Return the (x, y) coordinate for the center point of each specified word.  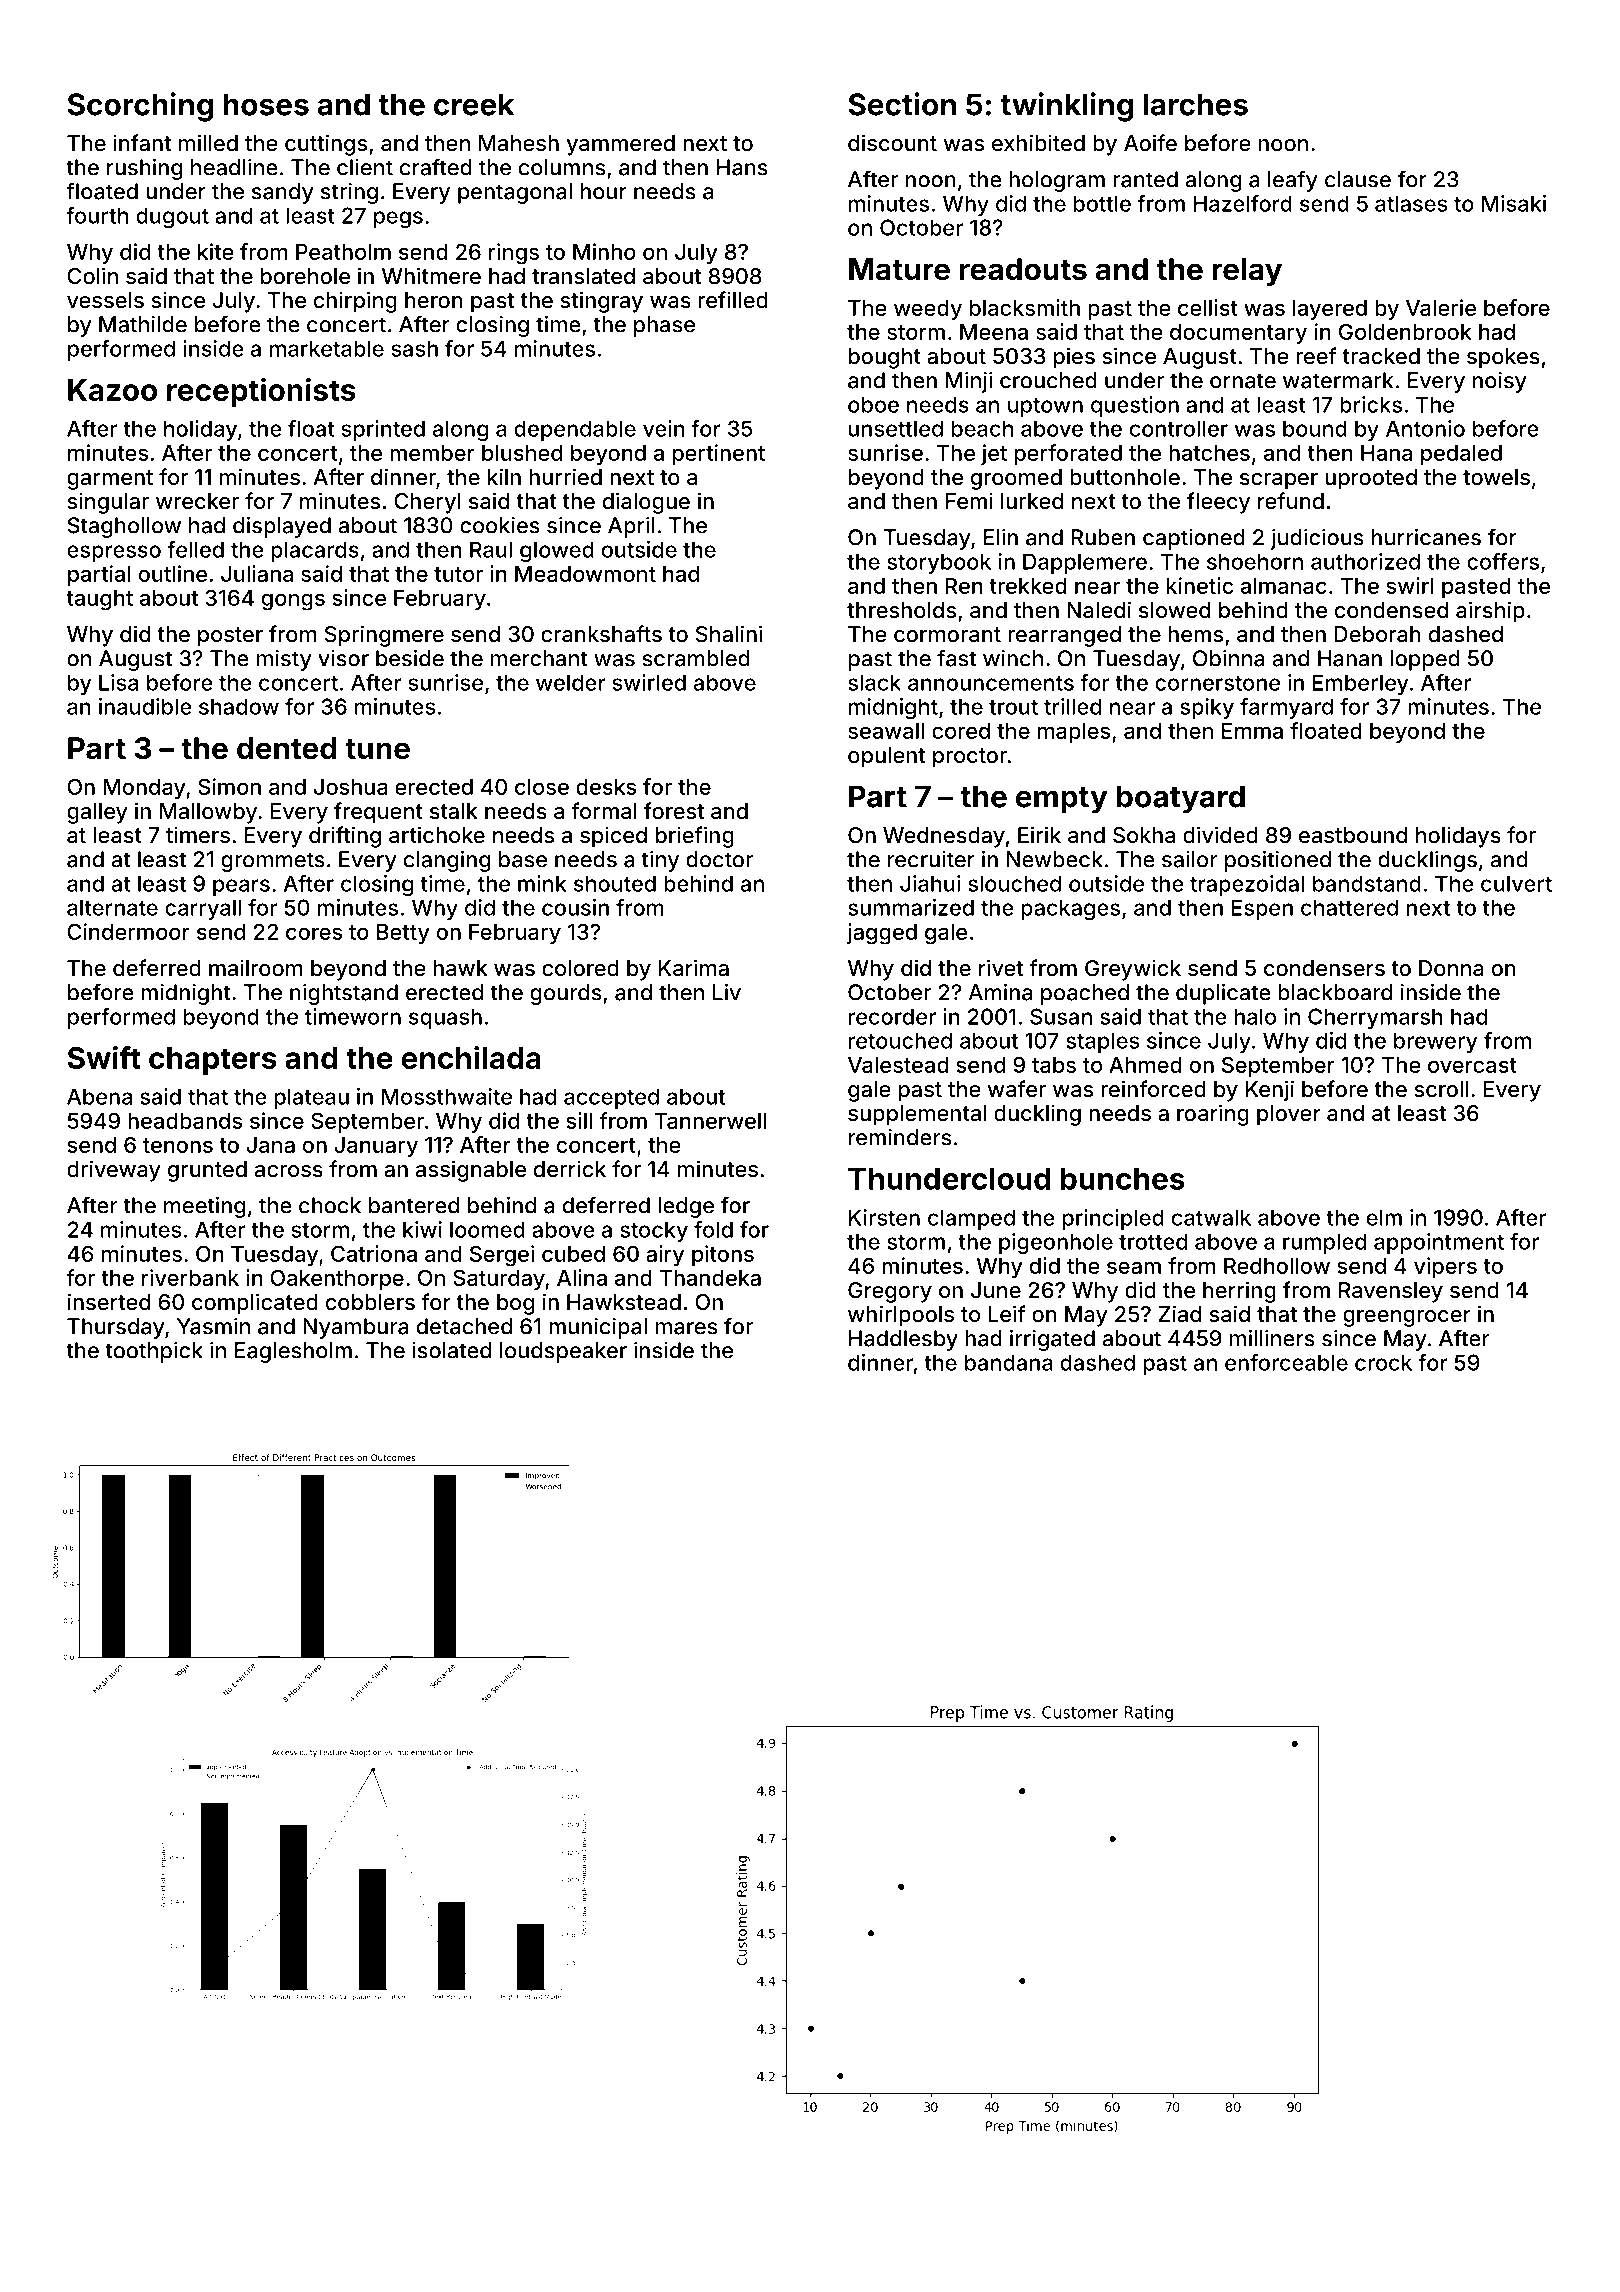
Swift (104, 1057)
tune (377, 749)
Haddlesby (903, 1340)
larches (1195, 104)
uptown (1045, 407)
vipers (1445, 1267)
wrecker (197, 501)
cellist (1208, 307)
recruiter (931, 859)
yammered (620, 145)
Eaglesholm (293, 1352)
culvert (1516, 883)
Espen (1262, 909)
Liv (727, 992)
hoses (266, 104)
